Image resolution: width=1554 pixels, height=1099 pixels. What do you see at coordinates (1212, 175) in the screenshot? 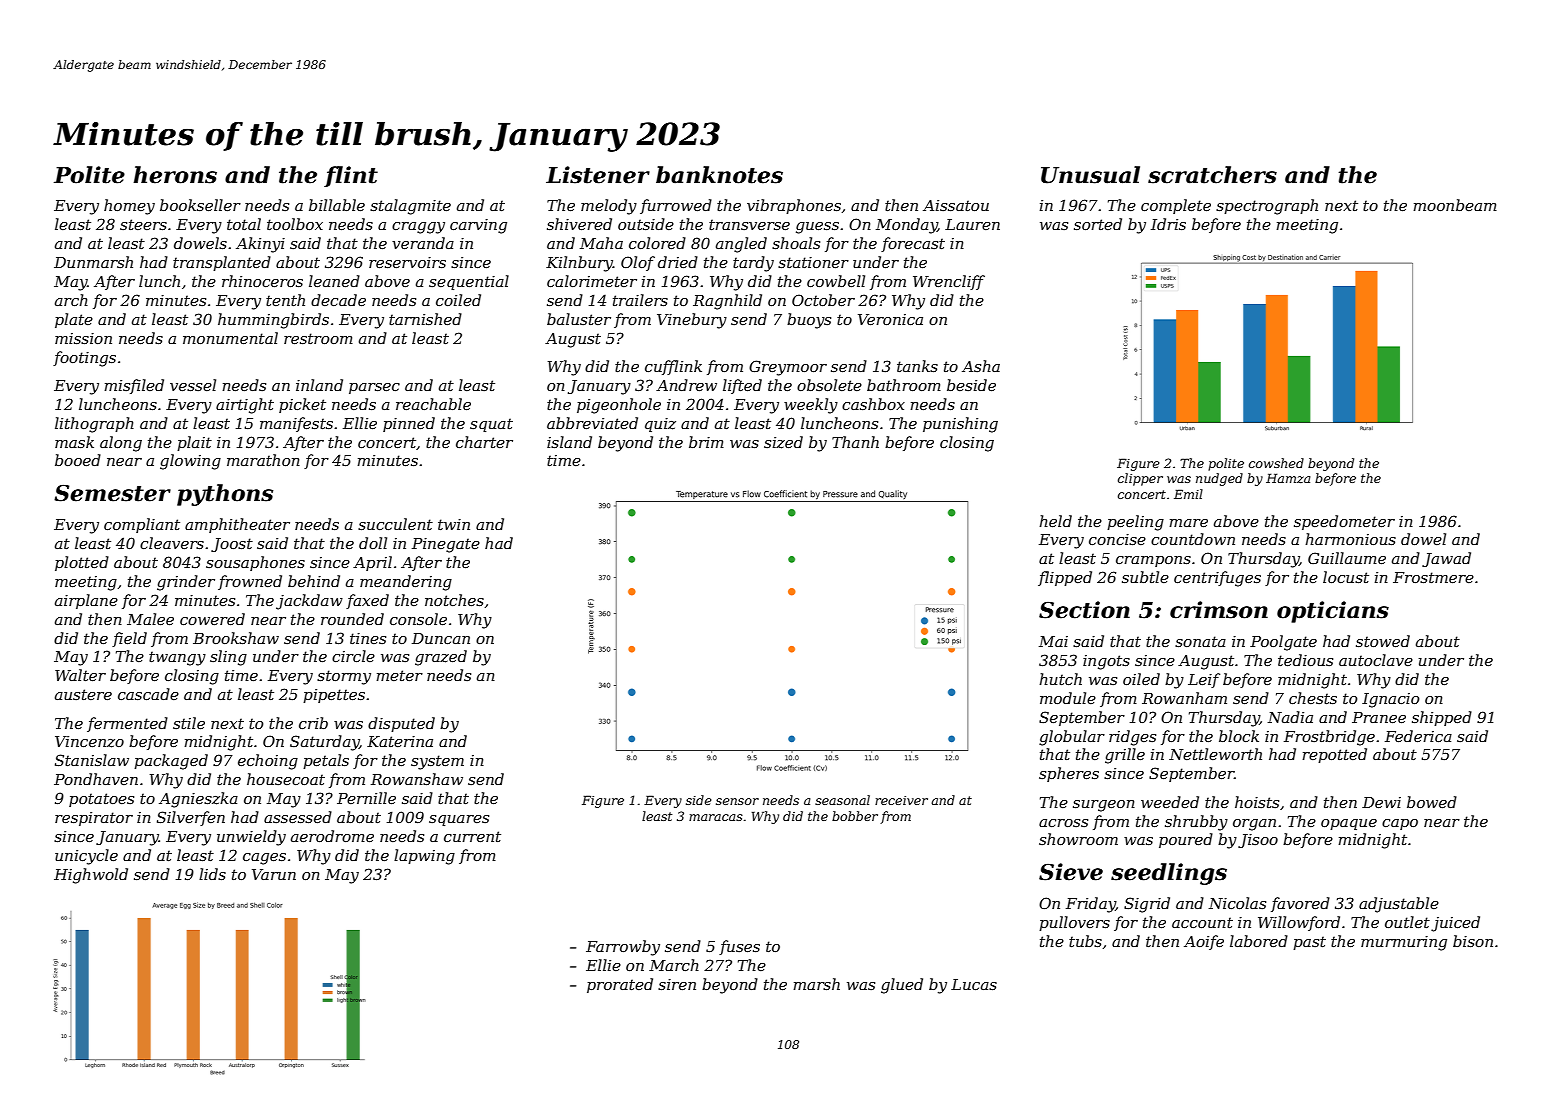
I see `scratchers` at bounding box center [1212, 175].
